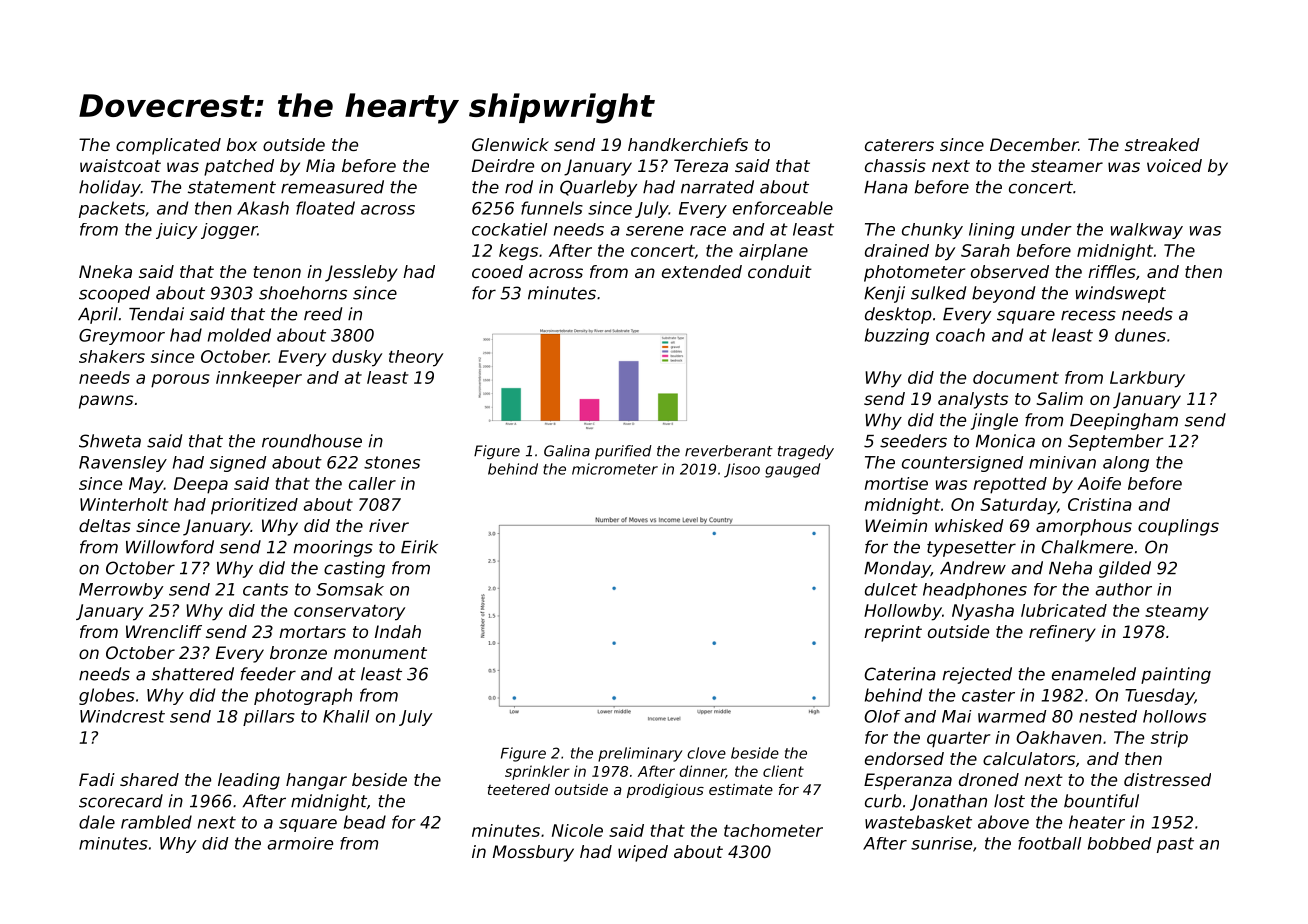 This page has height=924, width=1308. Describe the element at coordinates (416, 358) in the page. I see `theory` at that location.
